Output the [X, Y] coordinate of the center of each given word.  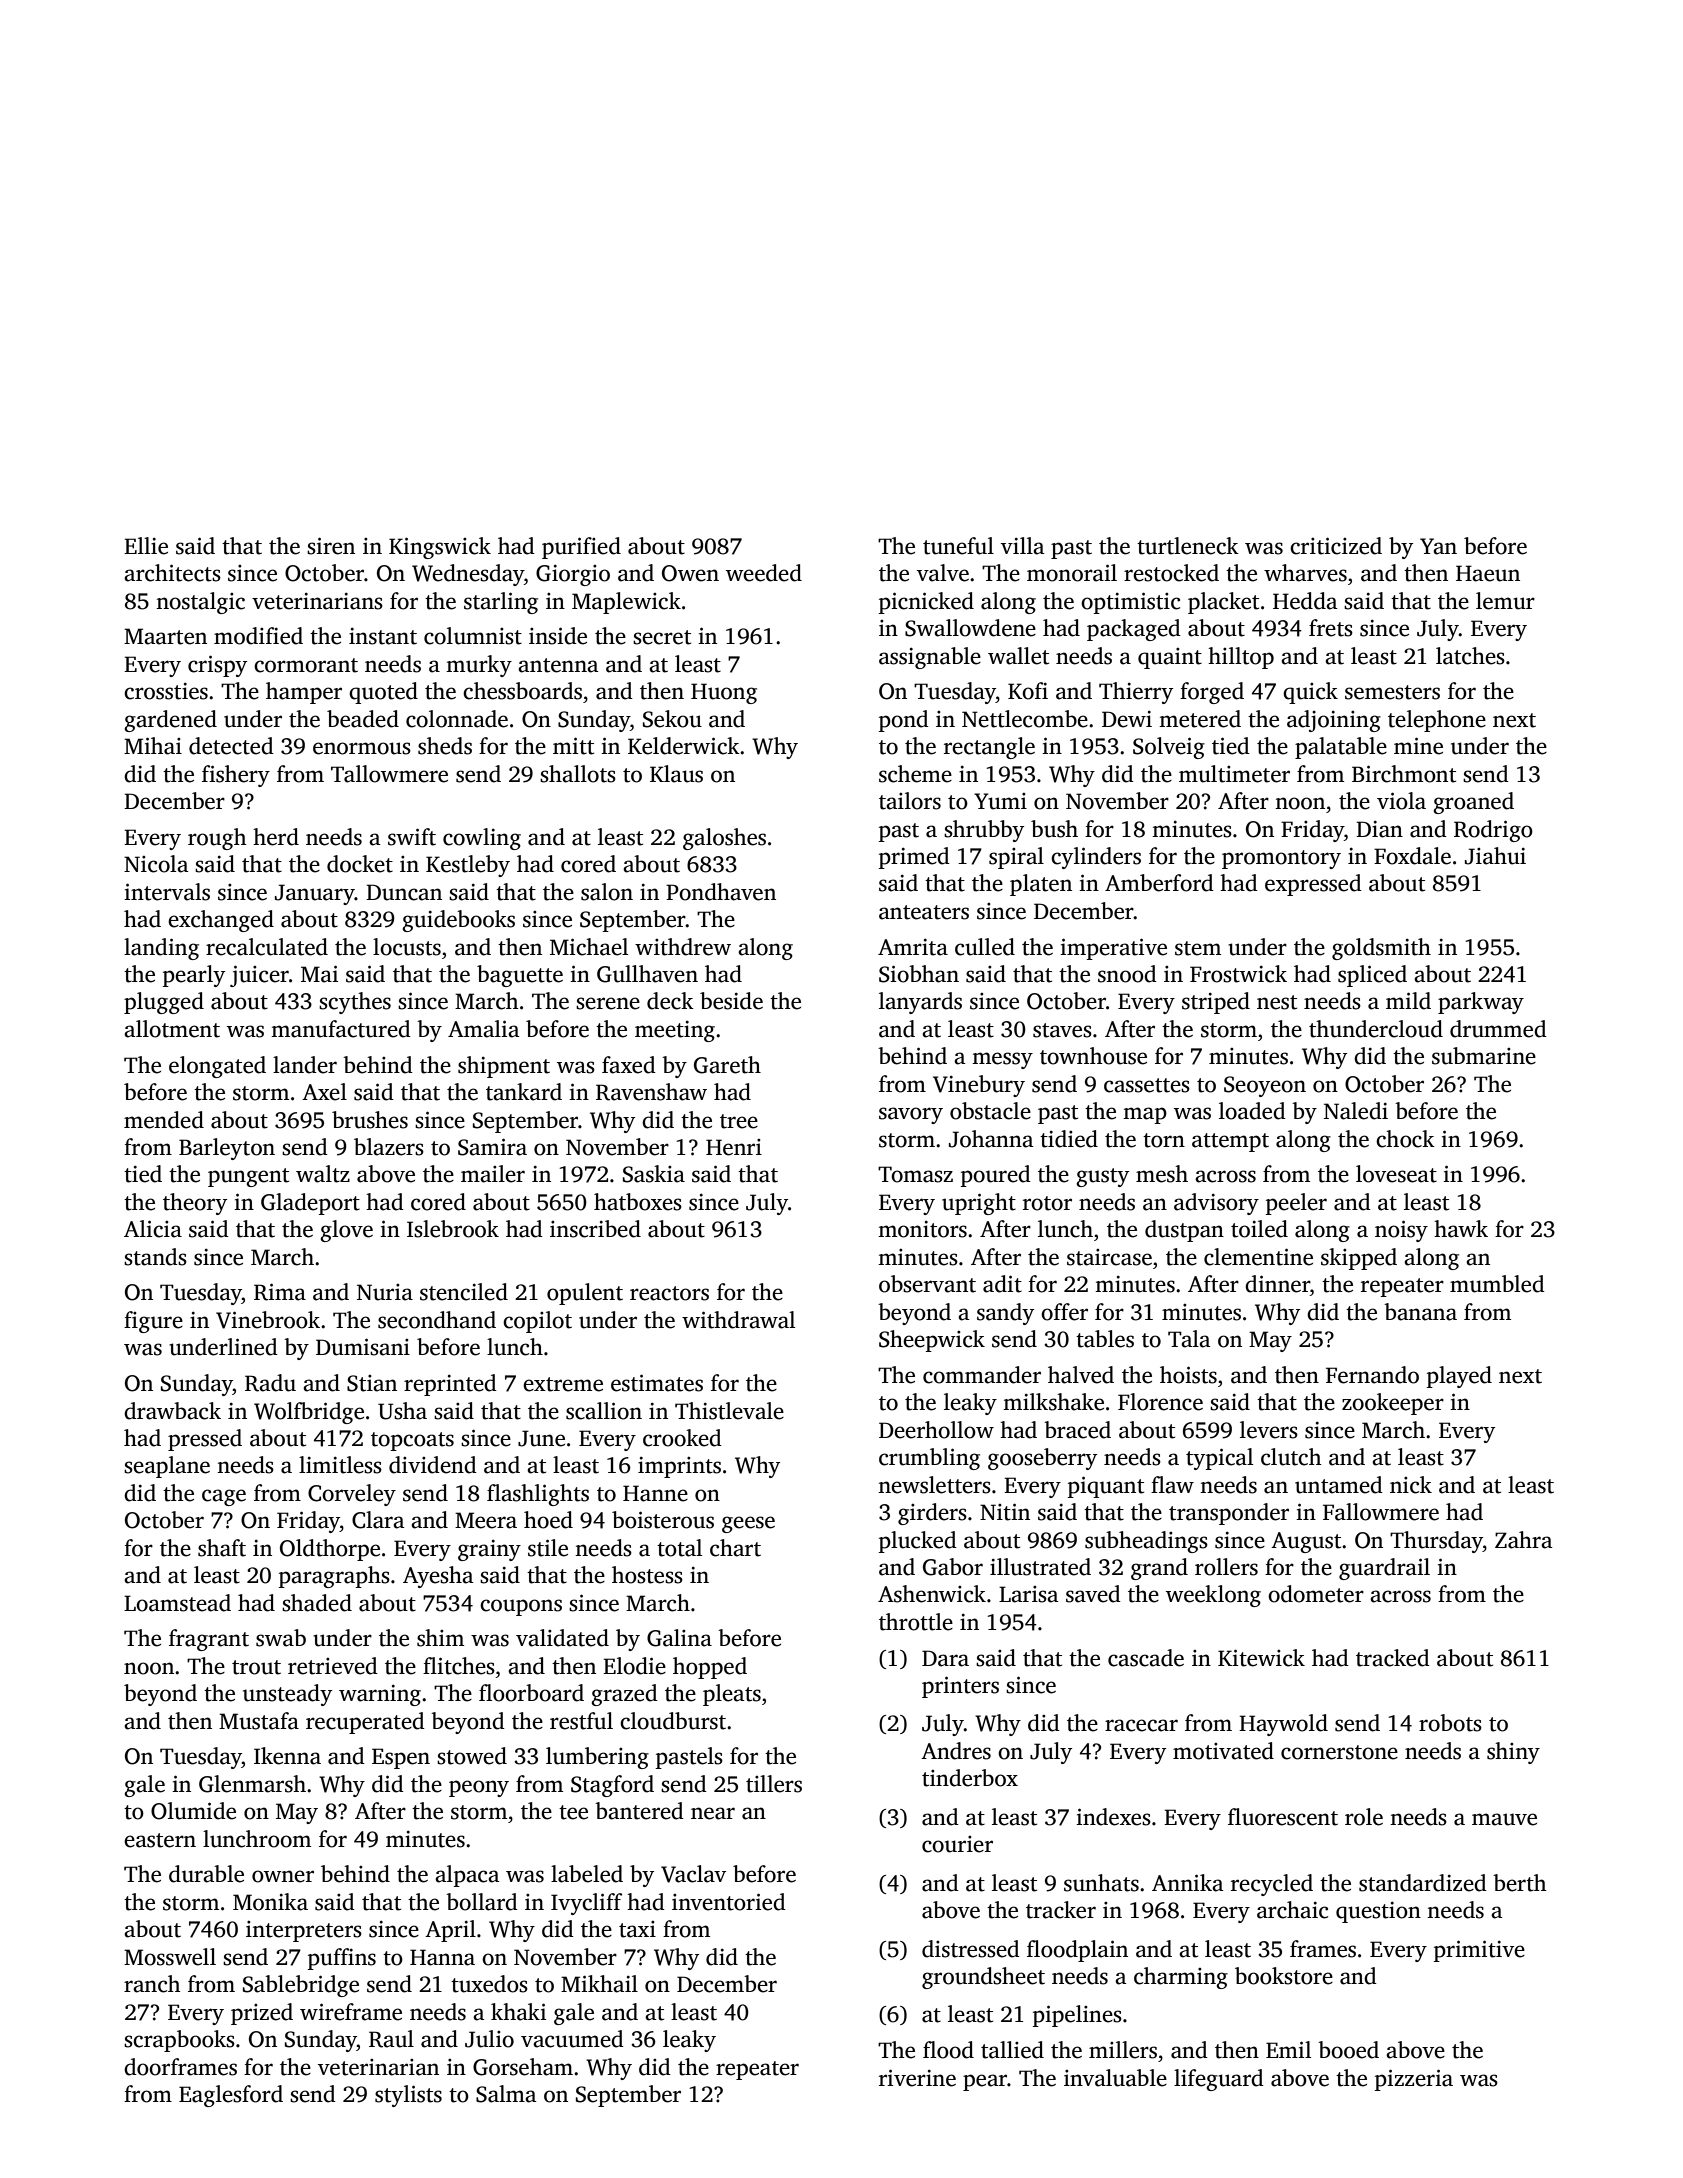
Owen [690, 573]
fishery [236, 776]
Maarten [165, 636]
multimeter [1234, 774]
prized [262, 2014]
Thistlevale [729, 1411]
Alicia [153, 1229]
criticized [1336, 546]
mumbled [1497, 1284]
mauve [1504, 1819]
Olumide [193, 1811]
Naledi [1356, 1111]
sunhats [1101, 1883]
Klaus [676, 774]
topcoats [412, 1441]
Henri [734, 1147]
